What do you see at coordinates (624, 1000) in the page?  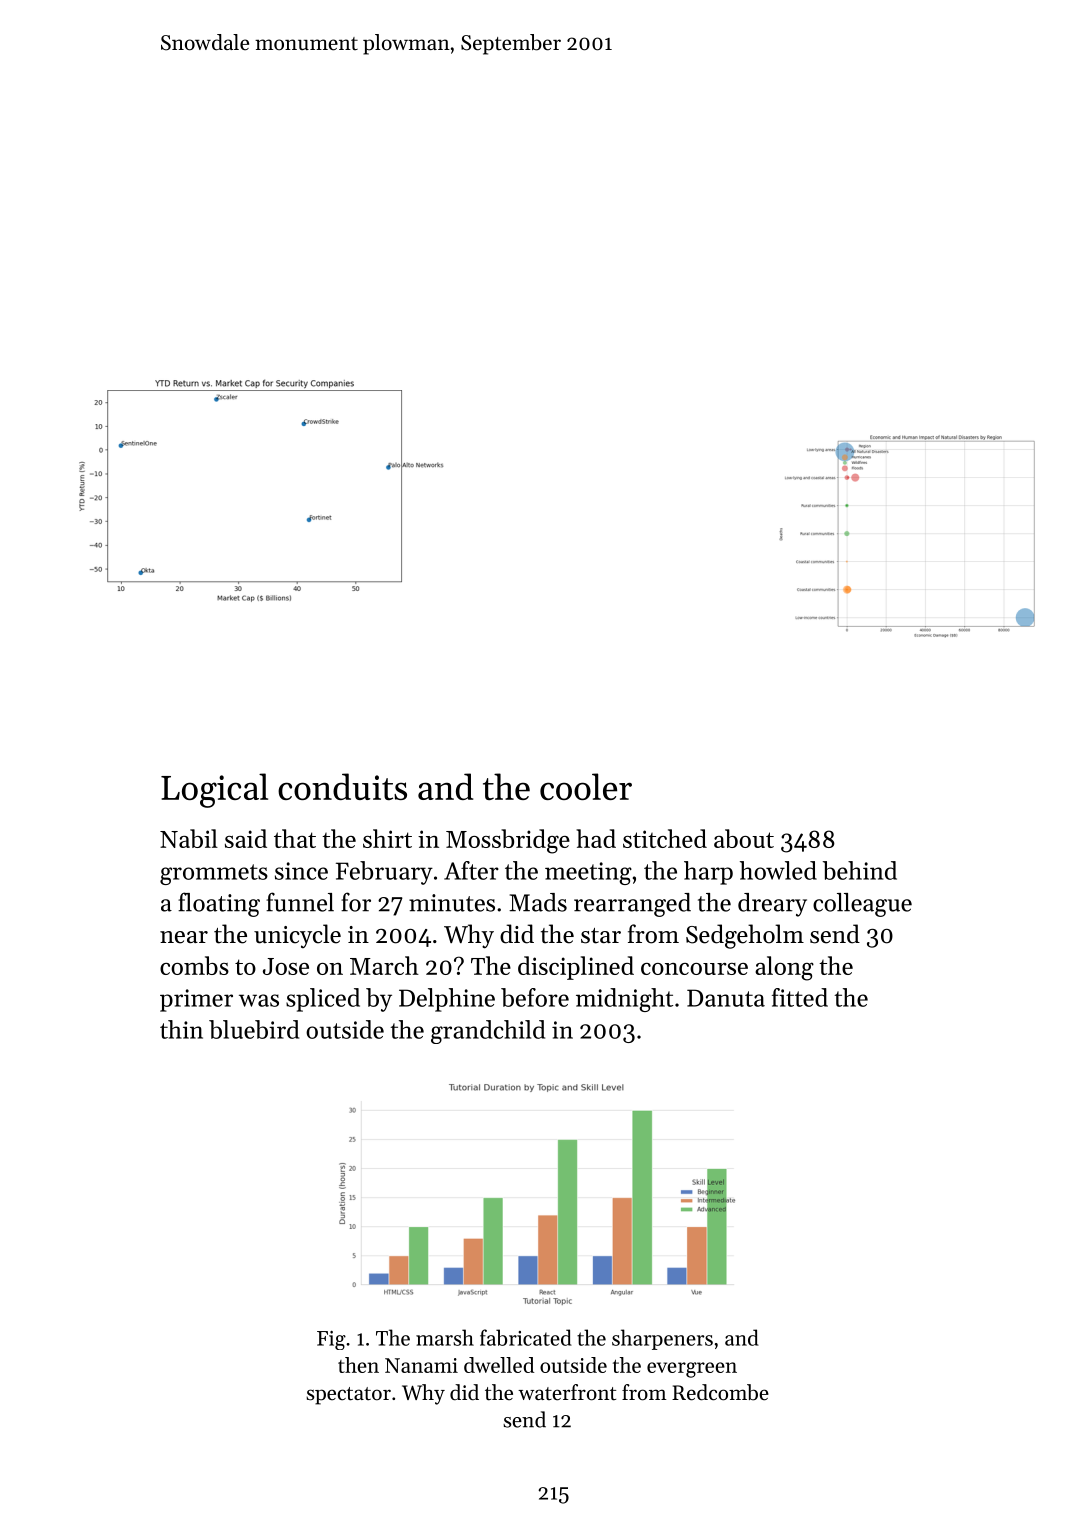 I see `midnight` at bounding box center [624, 1000].
